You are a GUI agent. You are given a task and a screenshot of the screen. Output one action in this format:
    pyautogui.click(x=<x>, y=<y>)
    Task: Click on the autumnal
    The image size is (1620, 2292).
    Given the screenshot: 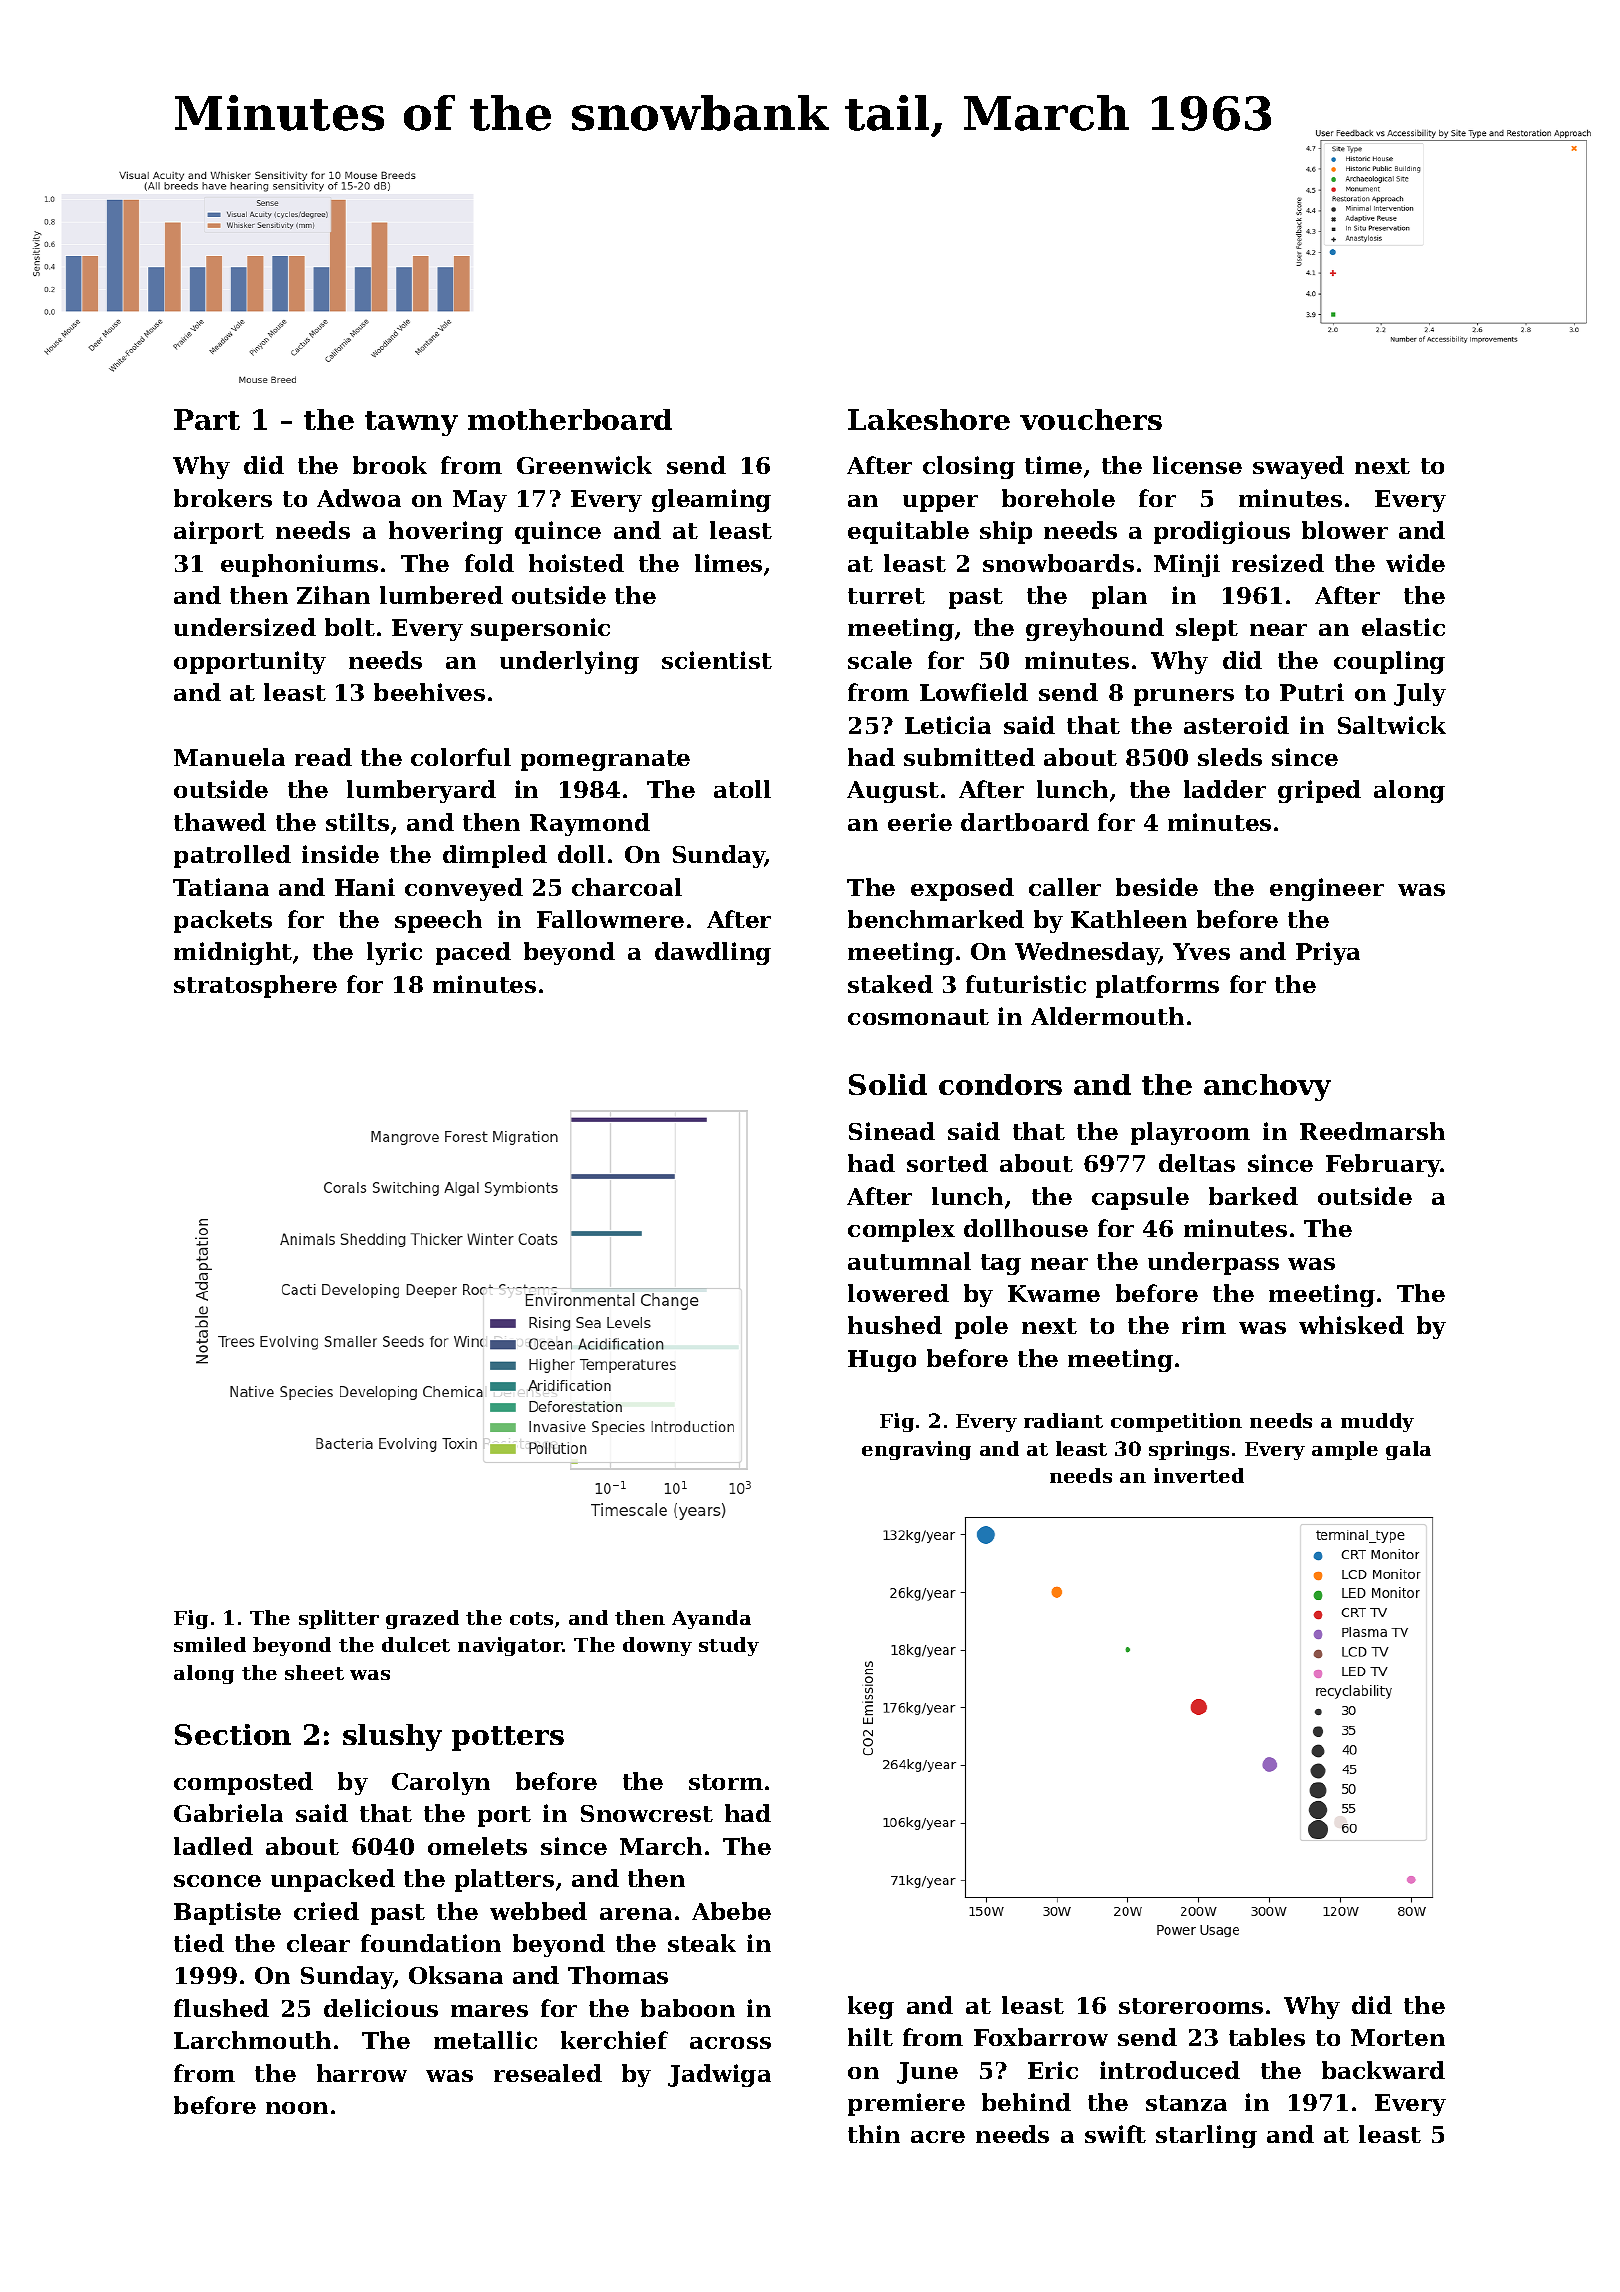 What is the action you would take?
    pyautogui.click(x=909, y=1261)
